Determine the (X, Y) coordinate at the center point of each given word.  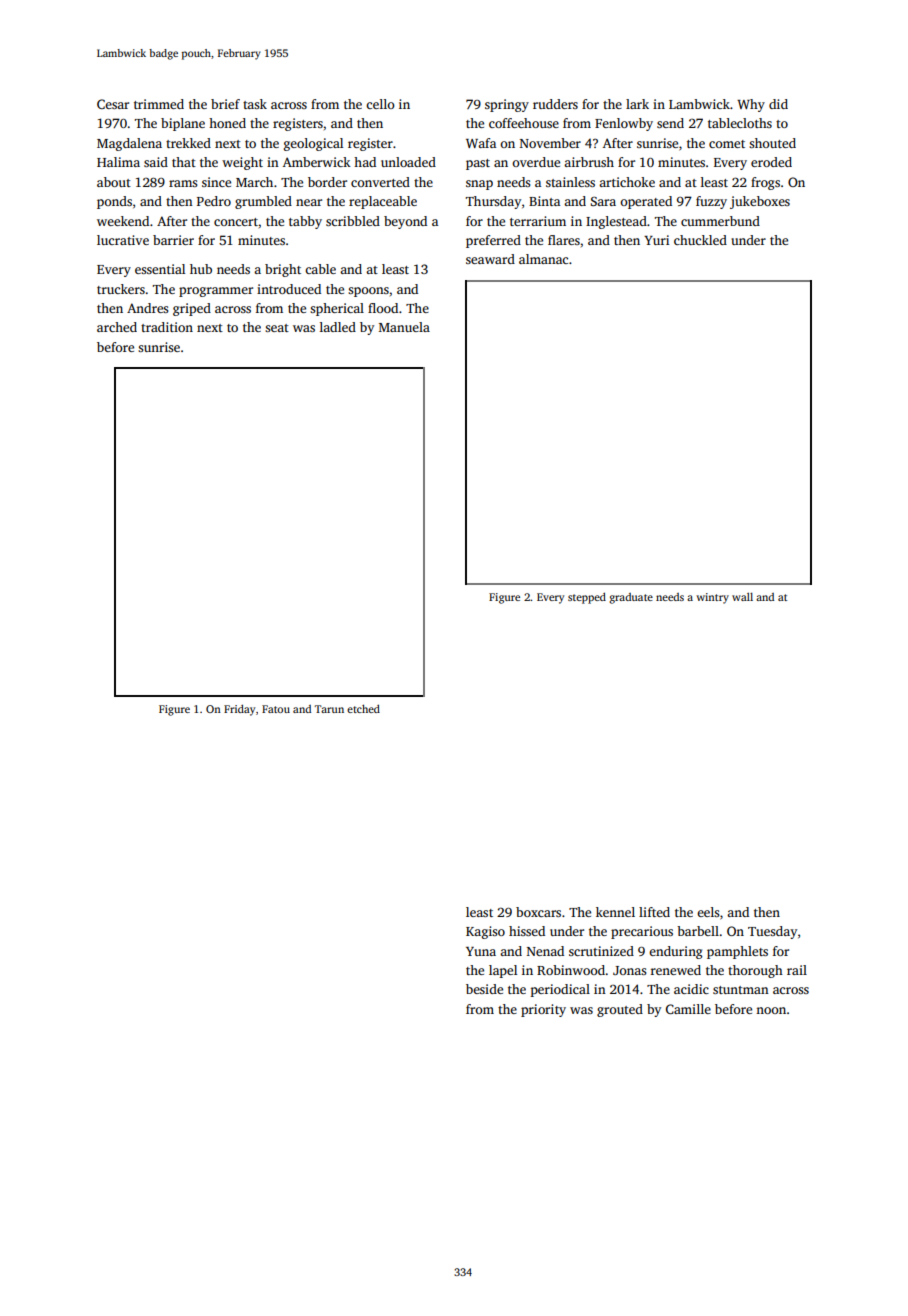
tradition (167, 327)
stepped (587, 598)
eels (708, 912)
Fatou (276, 709)
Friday (239, 710)
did (778, 104)
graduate (631, 598)
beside (484, 989)
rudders (555, 104)
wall (742, 597)
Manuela (404, 327)
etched (363, 709)
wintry (712, 598)
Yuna (481, 951)
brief (225, 104)
